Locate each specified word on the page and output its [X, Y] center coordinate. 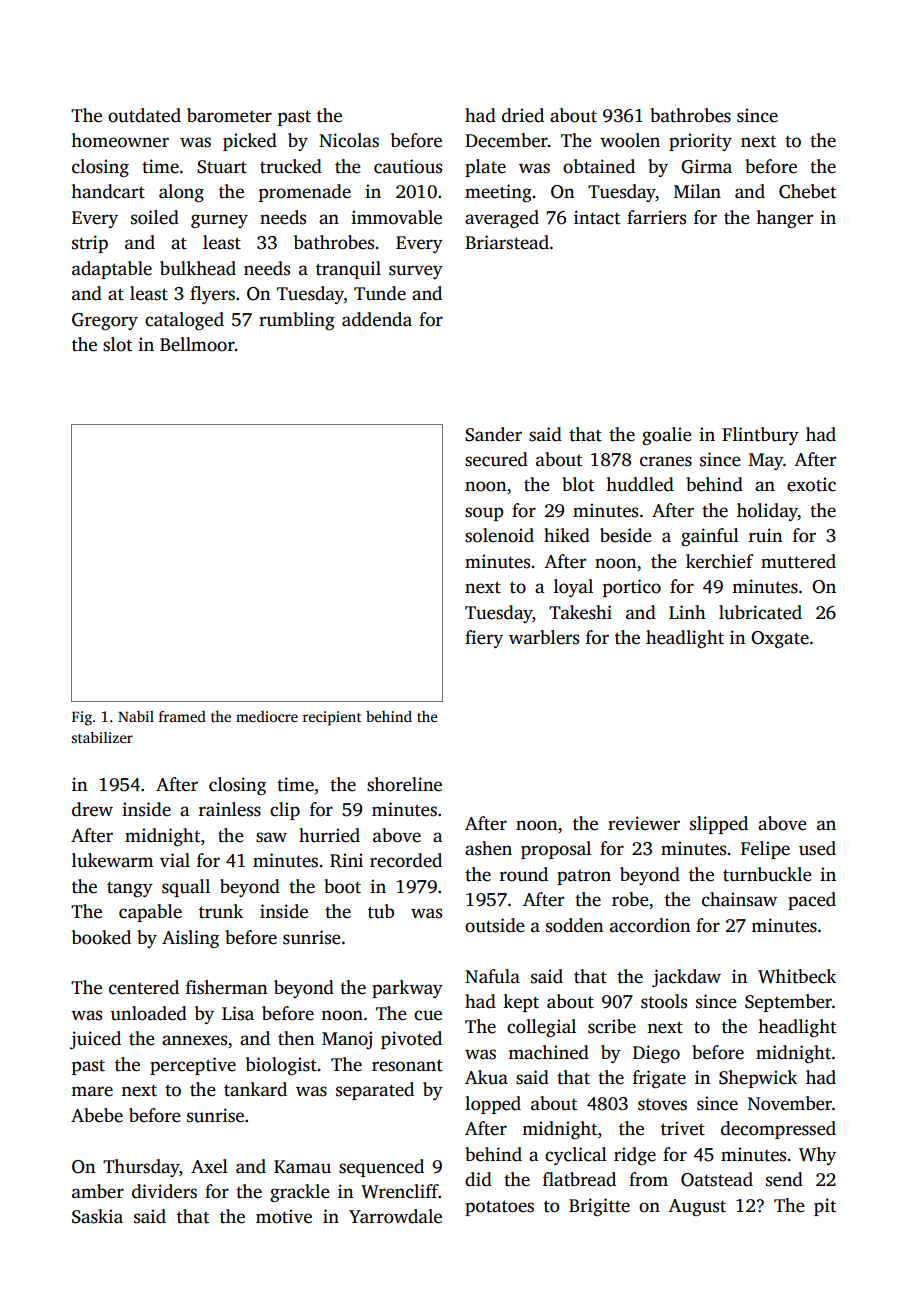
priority [700, 142]
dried [523, 115]
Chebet [807, 191]
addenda [377, 319]
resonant [407, 1065]
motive [284, 1216]
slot [117, 344]
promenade [305, 193]
